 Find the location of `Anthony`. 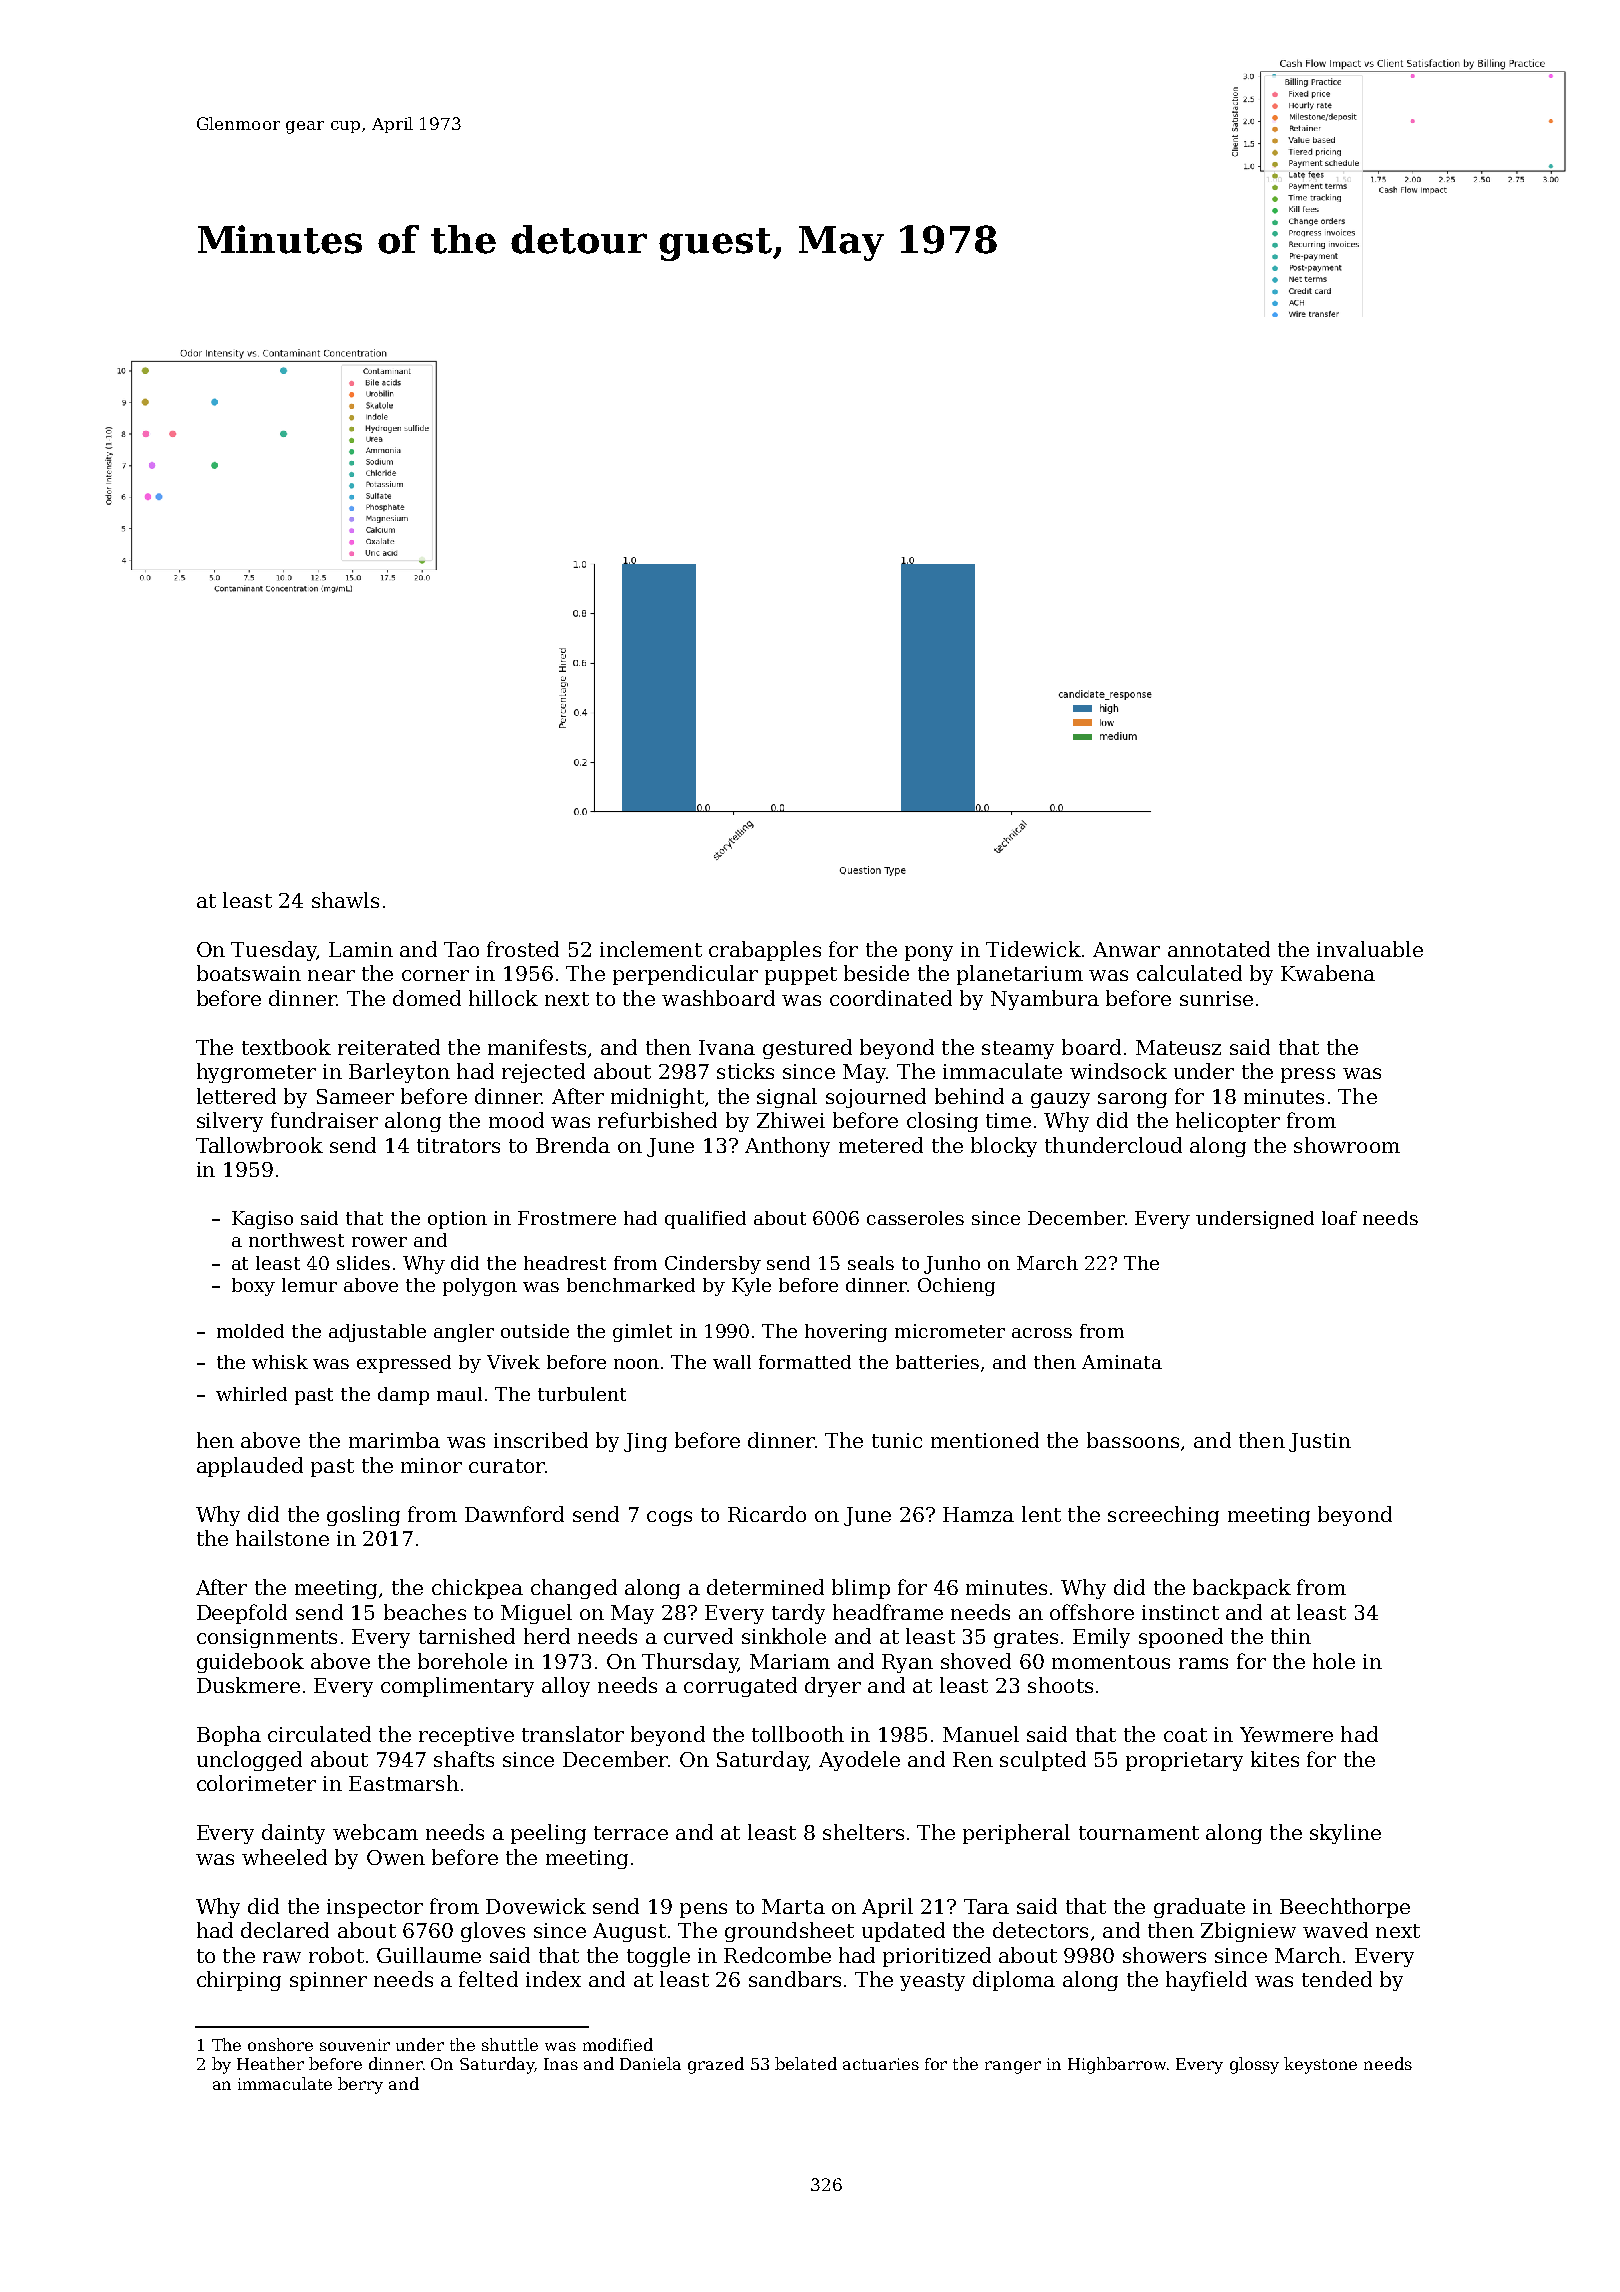

Anthony is located at coordinates (787, 1147).
